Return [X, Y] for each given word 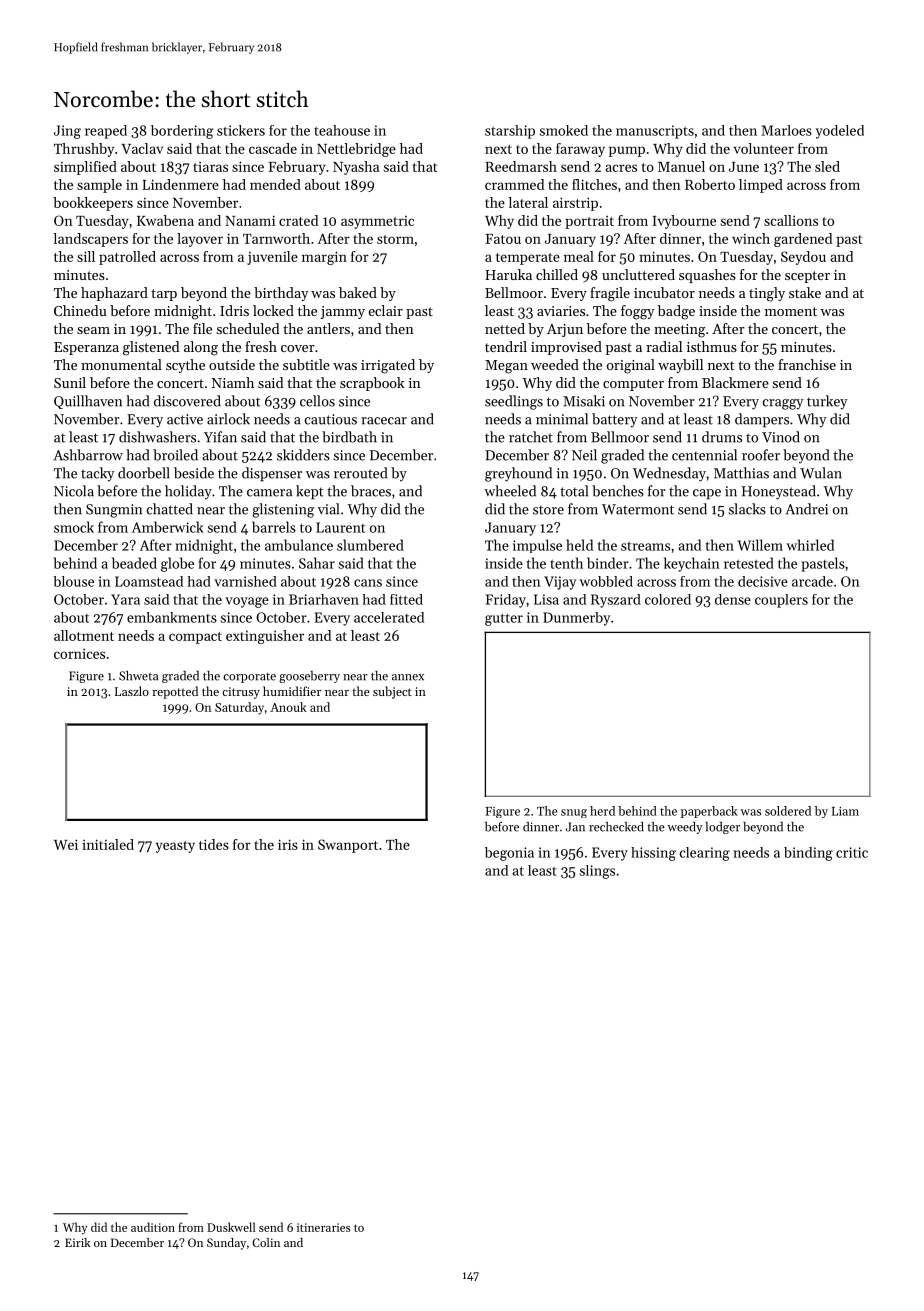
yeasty [175, 847]
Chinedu [80, 310]
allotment [84, 635]
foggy [638, 312]
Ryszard [616, 601]
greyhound [518, 474]
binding [808, 854]
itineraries [323, 1227]
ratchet [531, 437]
